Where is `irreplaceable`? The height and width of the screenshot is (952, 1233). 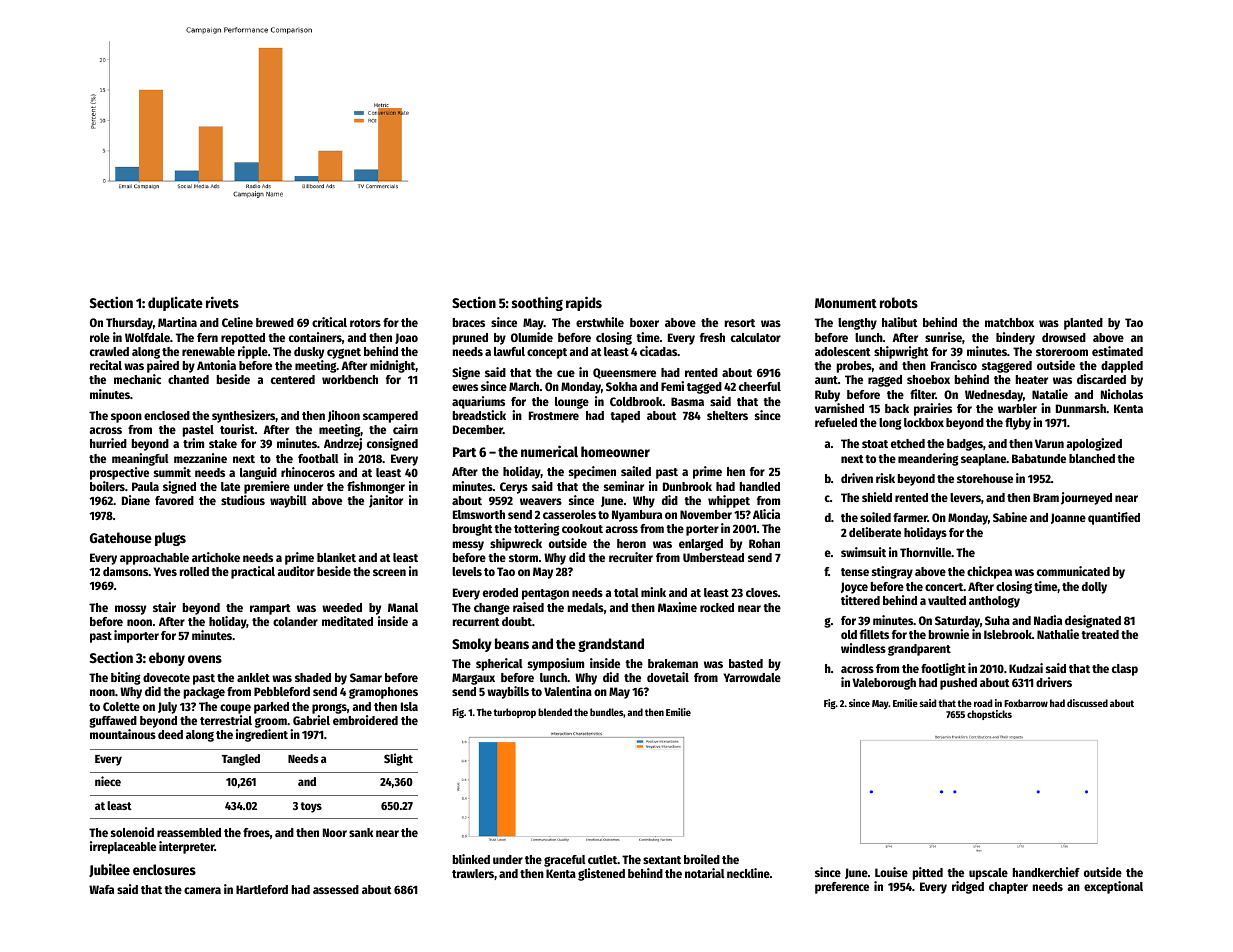 irreplaceable is located at coordinates (123, 847).
